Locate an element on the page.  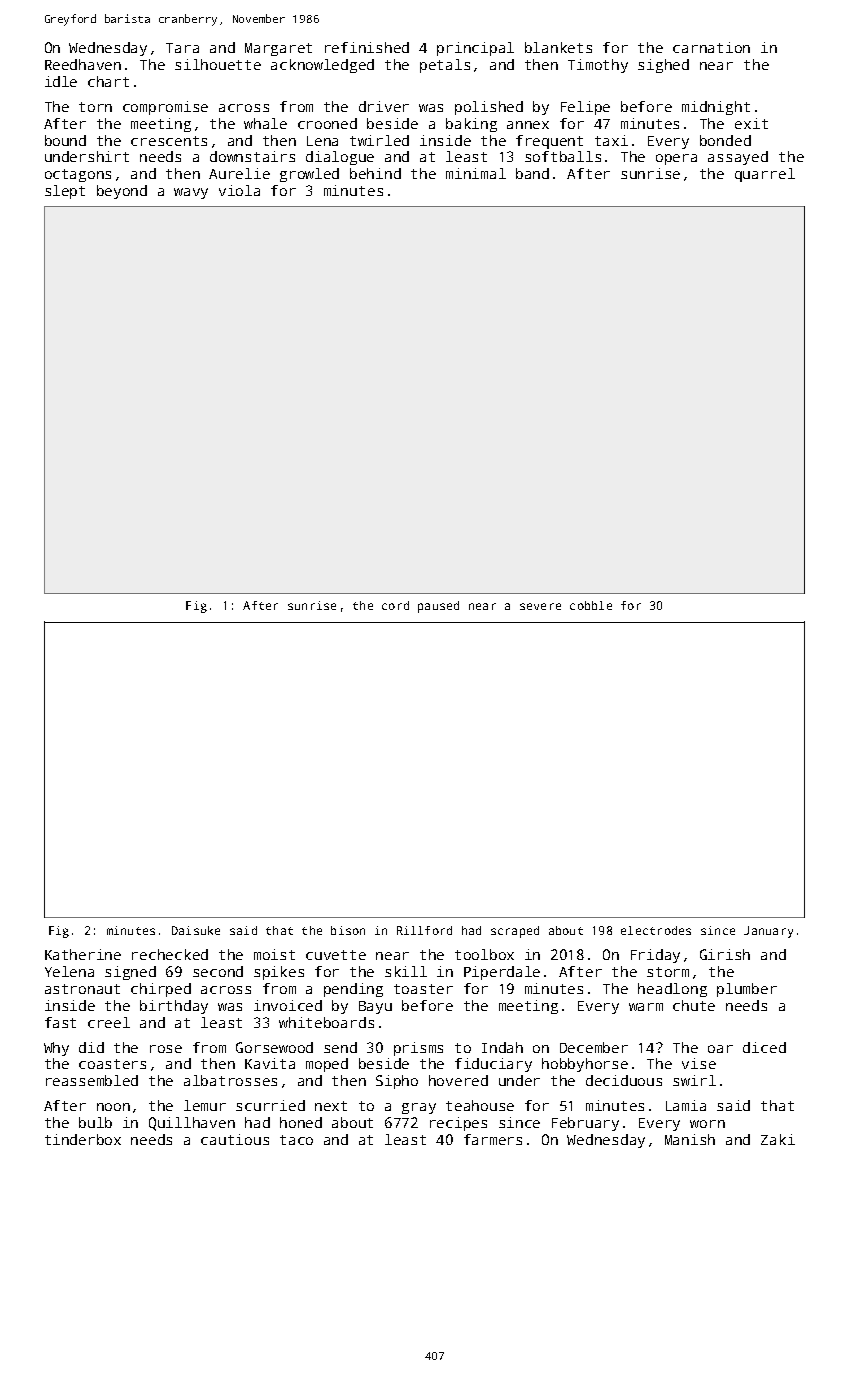
octagons is located at coordinates (78, 175).
